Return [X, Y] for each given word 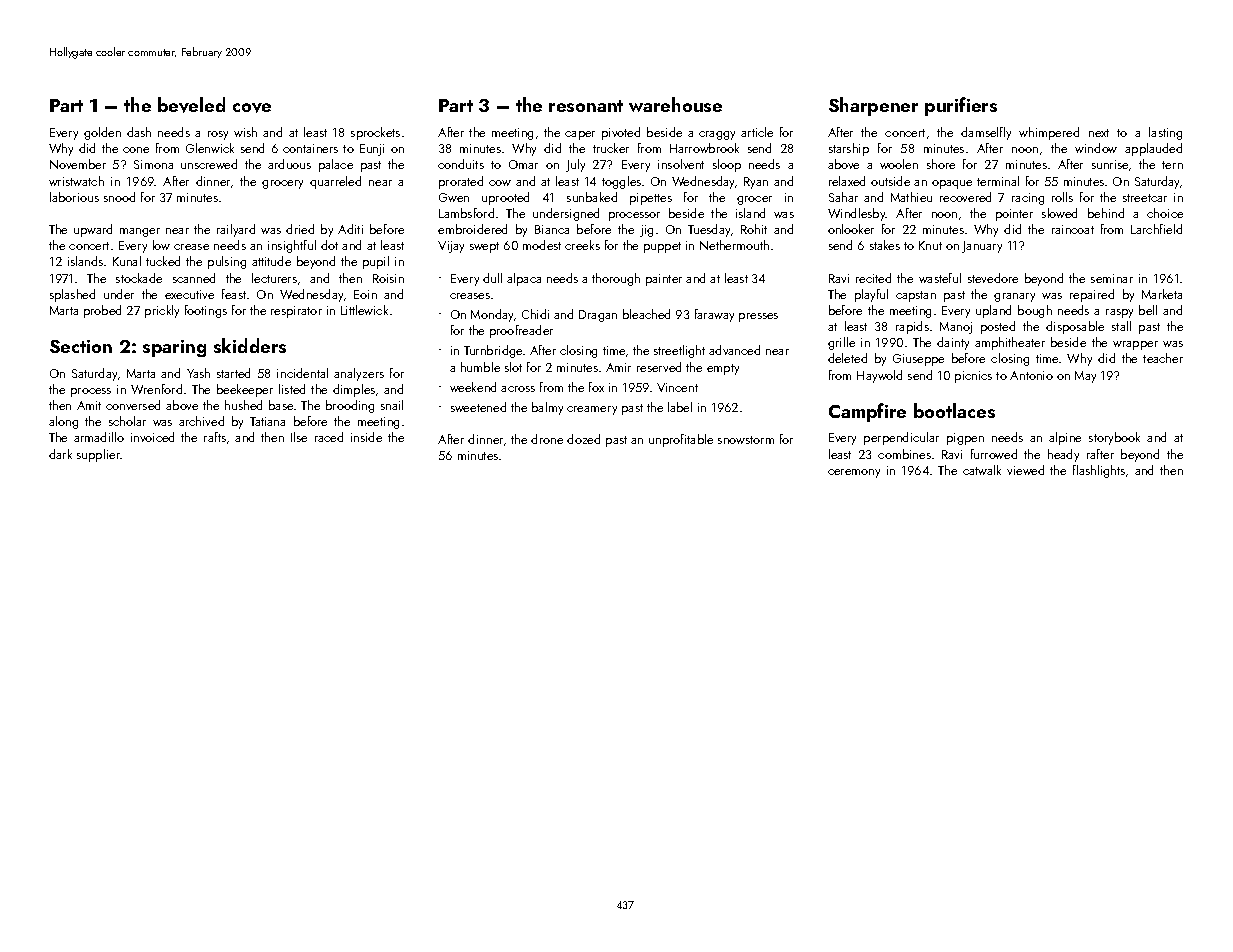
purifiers [961, 106]
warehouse [675, 104]
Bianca [552, 229]
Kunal [127, 261]
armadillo [99, 437]
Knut [930, 245]
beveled [191, 105]
